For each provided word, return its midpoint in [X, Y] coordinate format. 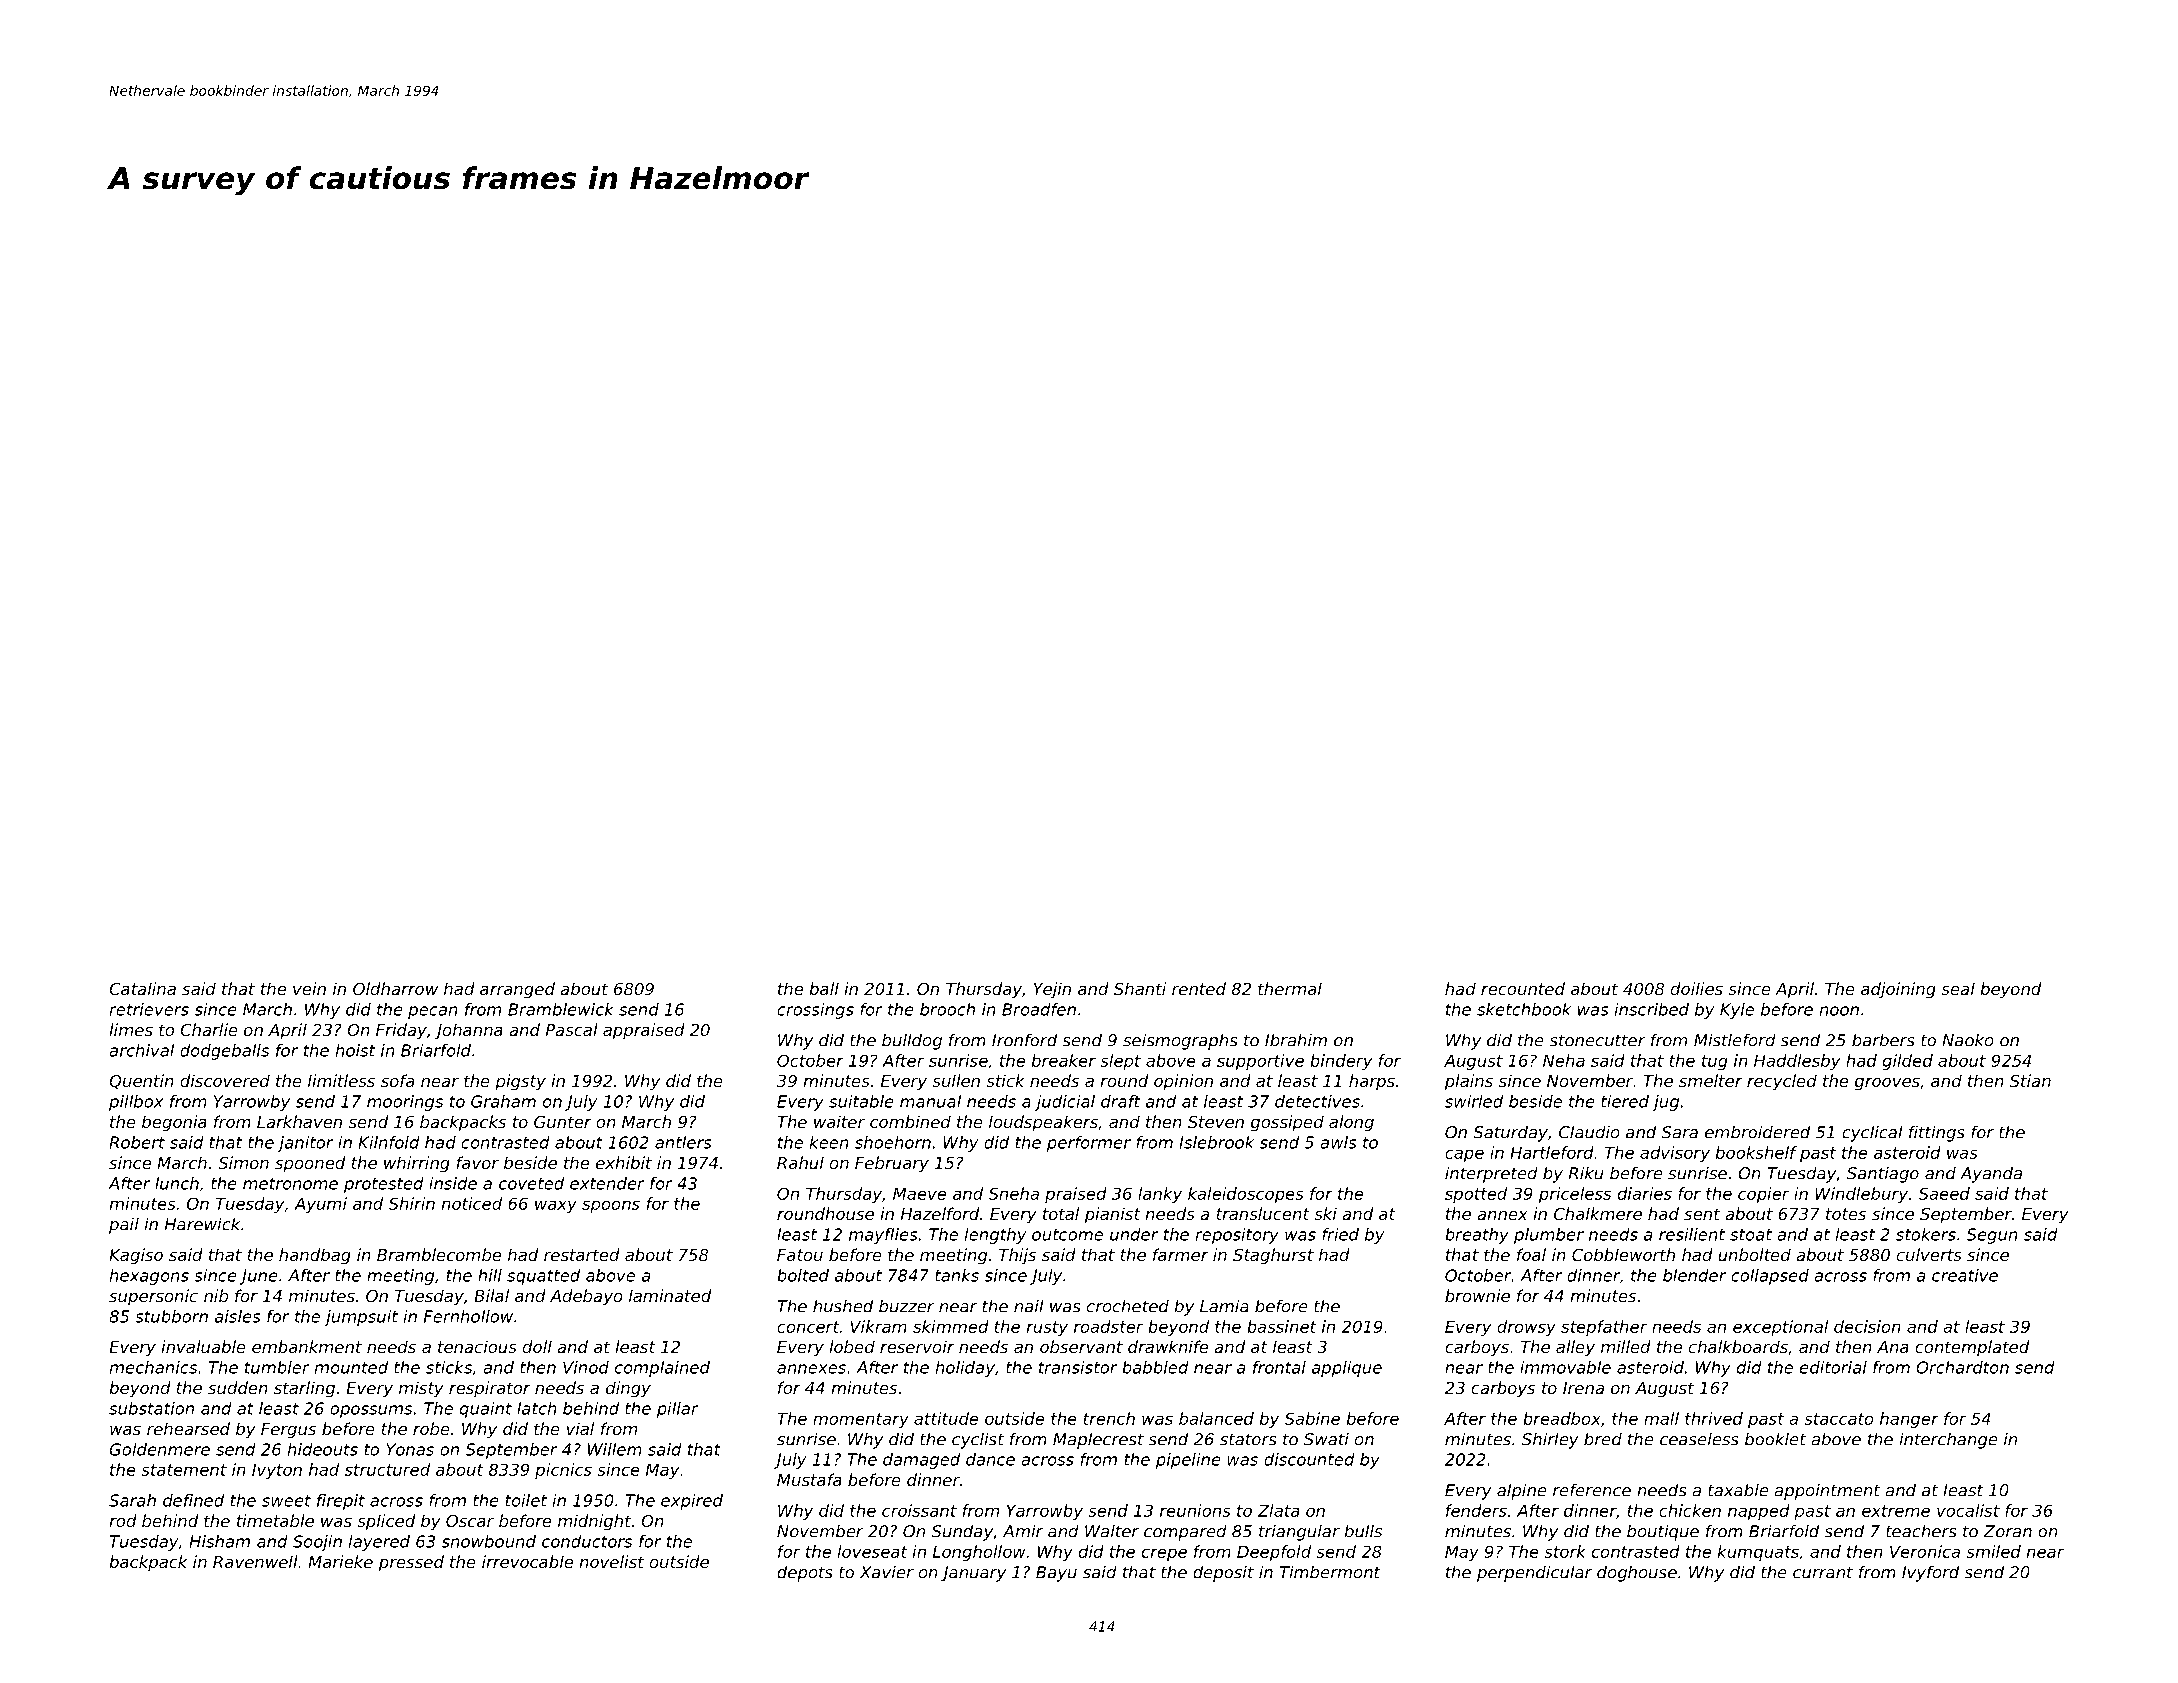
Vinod [586, 1367]
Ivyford [1930, 1573]
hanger [1909, 1420]
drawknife [1168, 1346]
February [892, 1164]
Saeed [1944, 1193]
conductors [587, 1541]
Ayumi [320, 1205]
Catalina [142, 988]
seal [1958, 988]
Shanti [1140, 988]
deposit [1223, 1573]
